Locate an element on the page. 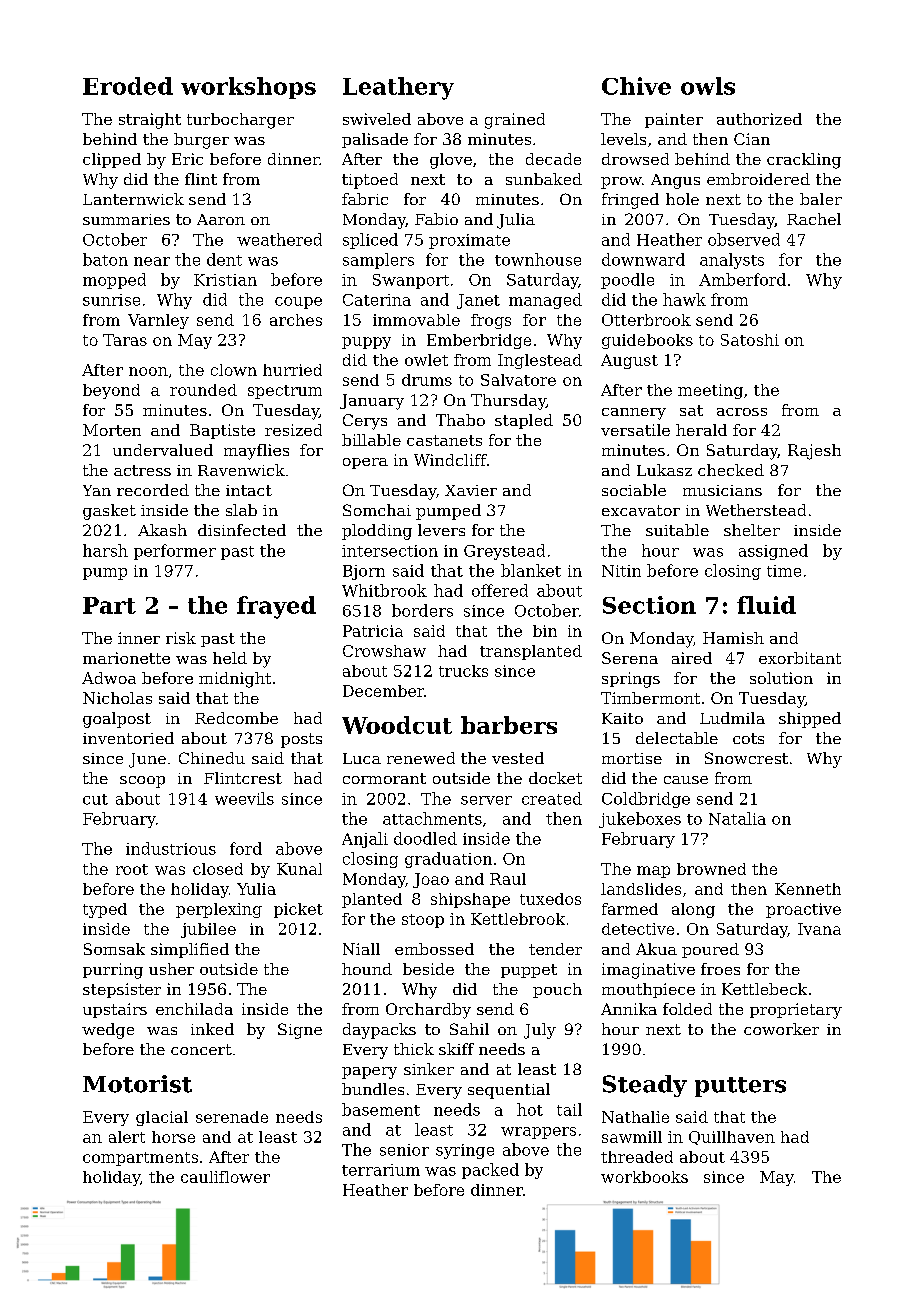 The width and height of the document is (924, 1308). packed is located at coordinates (490, 1171).
